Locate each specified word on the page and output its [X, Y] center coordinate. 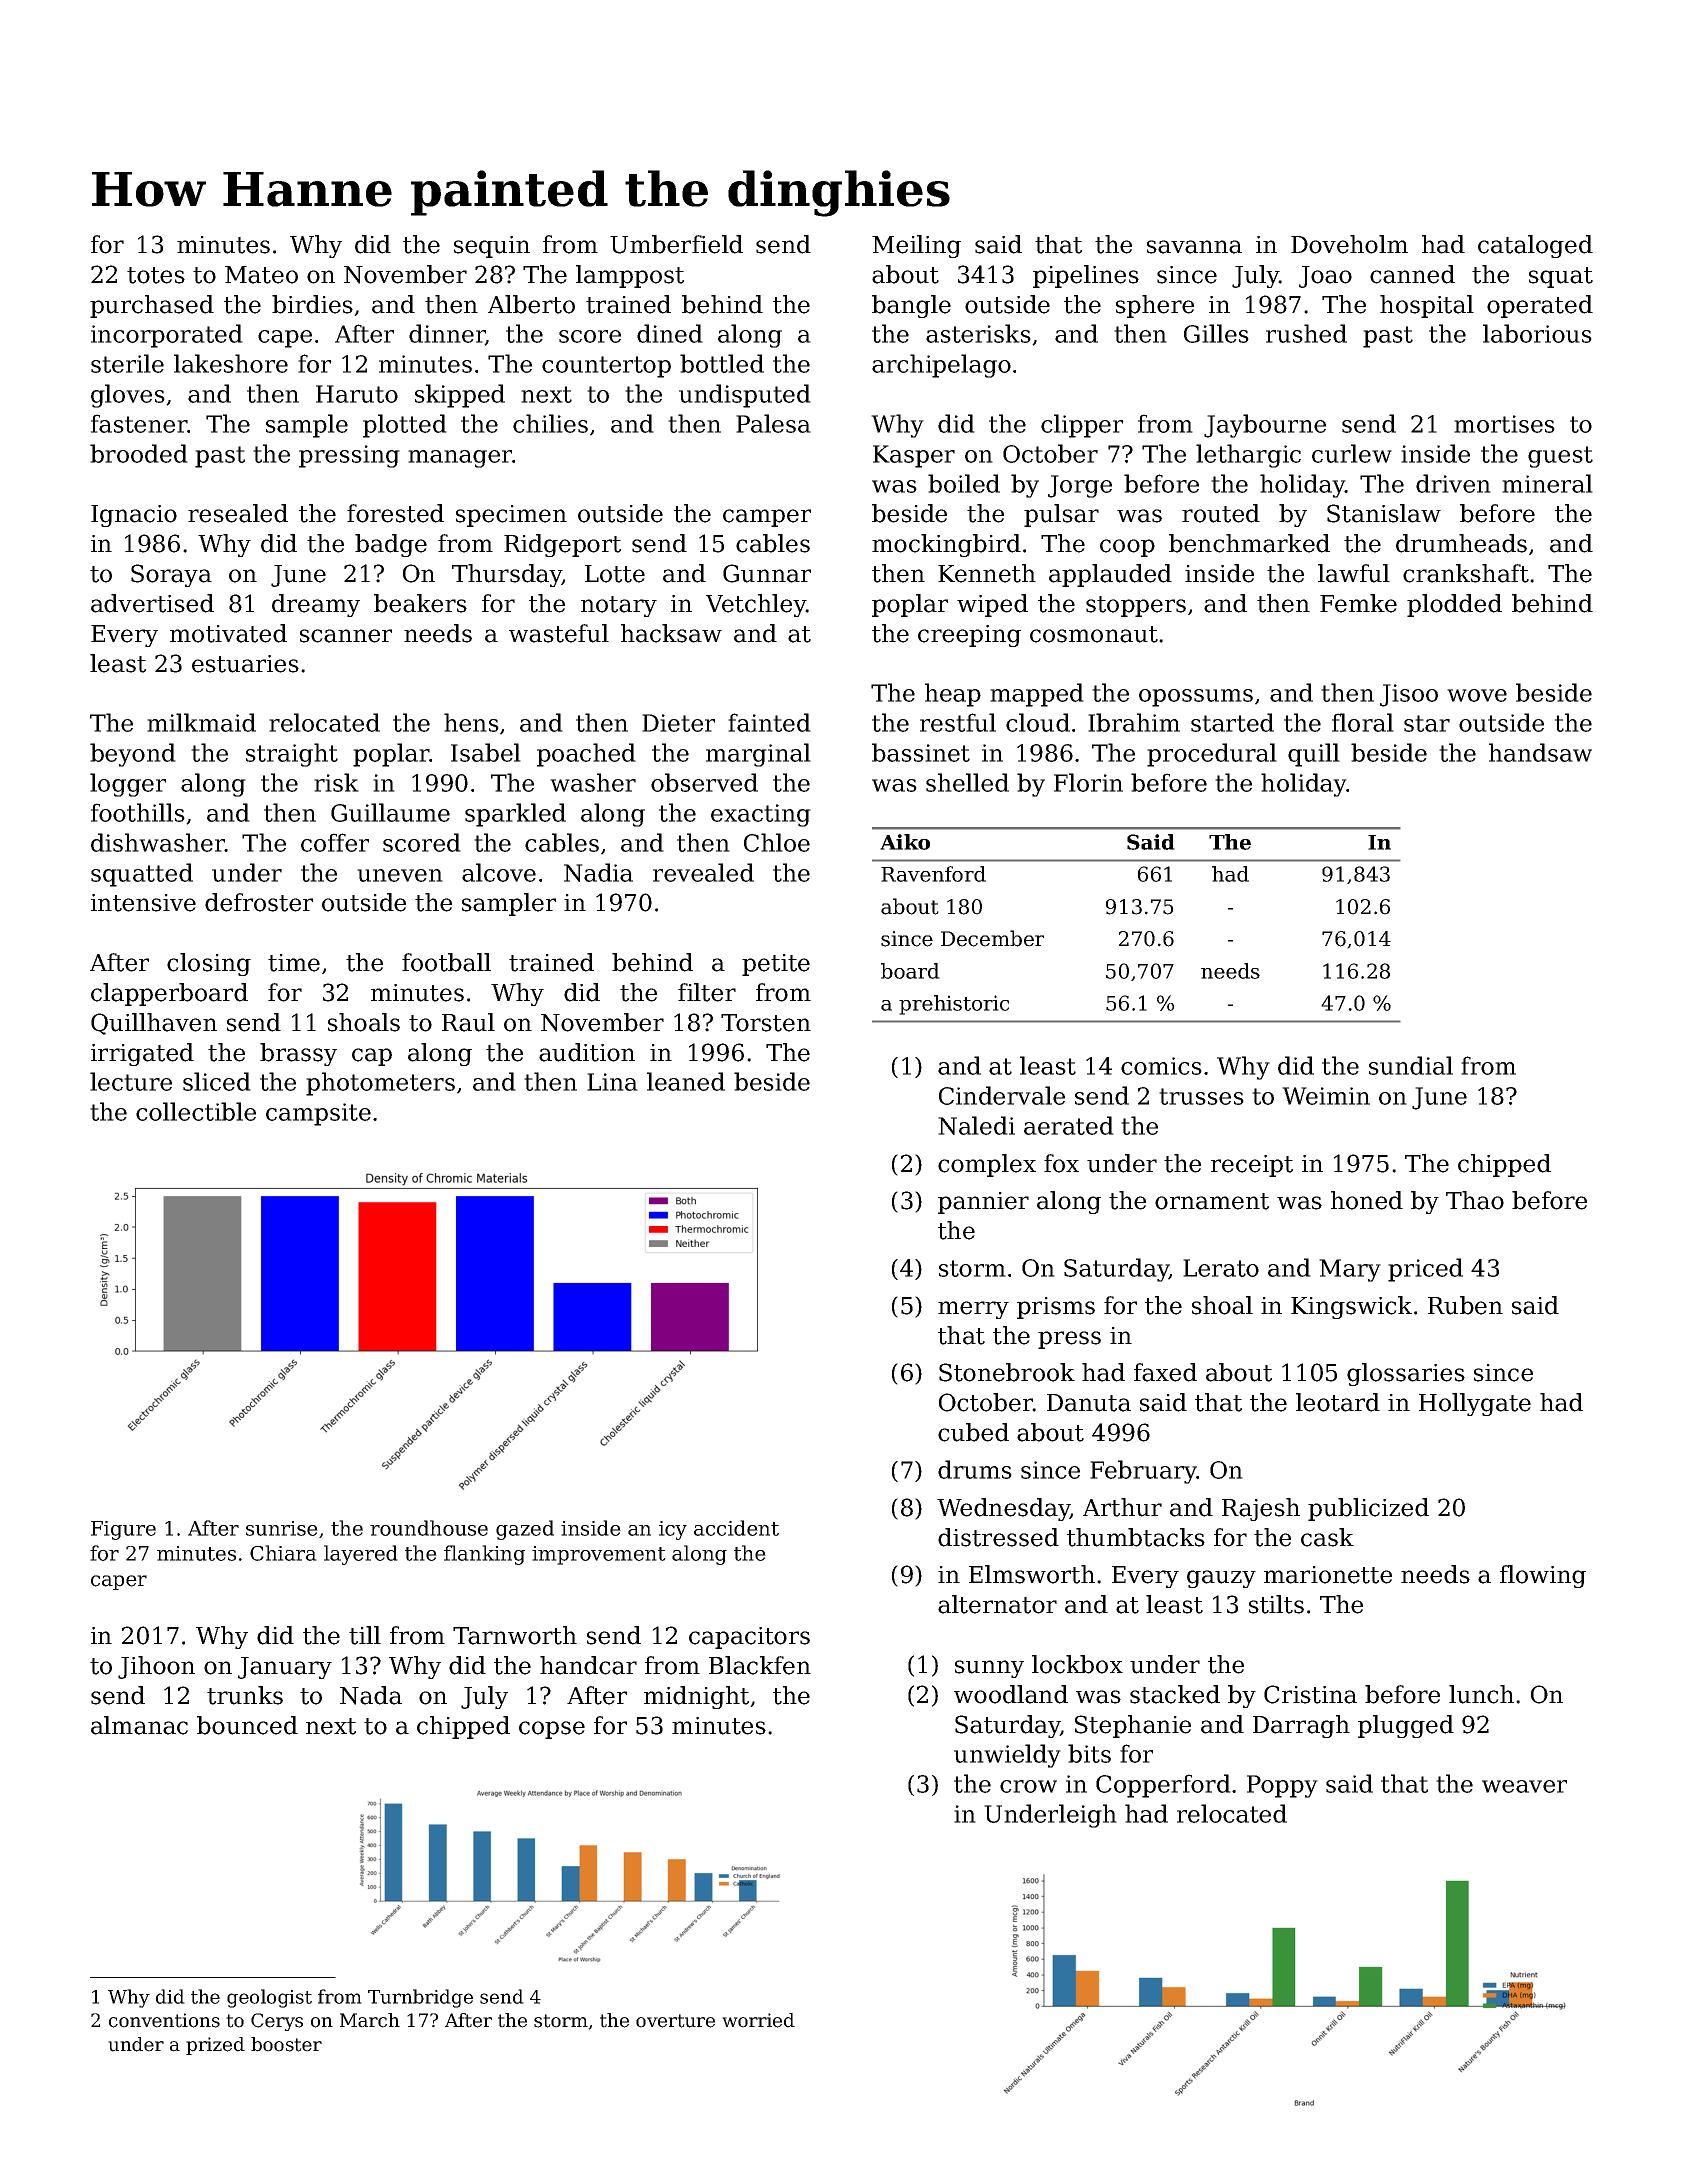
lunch [1481, 1694]
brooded [139, 453]
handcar [588, 1665]
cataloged [1535, 246]
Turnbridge [420, 1998]
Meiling [916, 246]
